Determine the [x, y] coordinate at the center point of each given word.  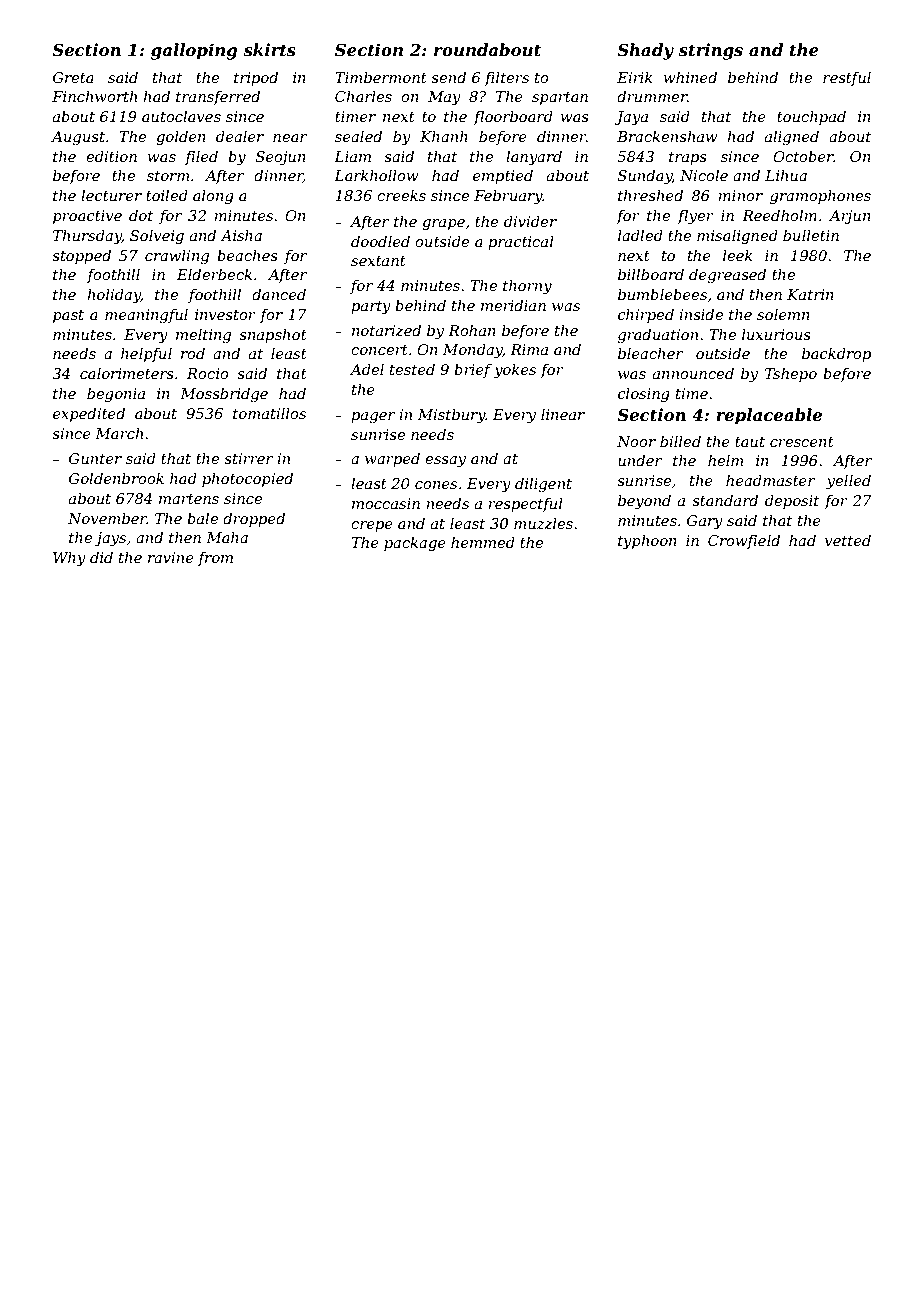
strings [710, 51]
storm [168, 176]
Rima [529, 349]
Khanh [444, 136]
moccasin [386, 503]
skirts [269, 49]
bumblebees [662, 294]
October [803, 156]
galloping [194, 51]
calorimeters [127, 373]
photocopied [247, 480]
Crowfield [744, 541]
